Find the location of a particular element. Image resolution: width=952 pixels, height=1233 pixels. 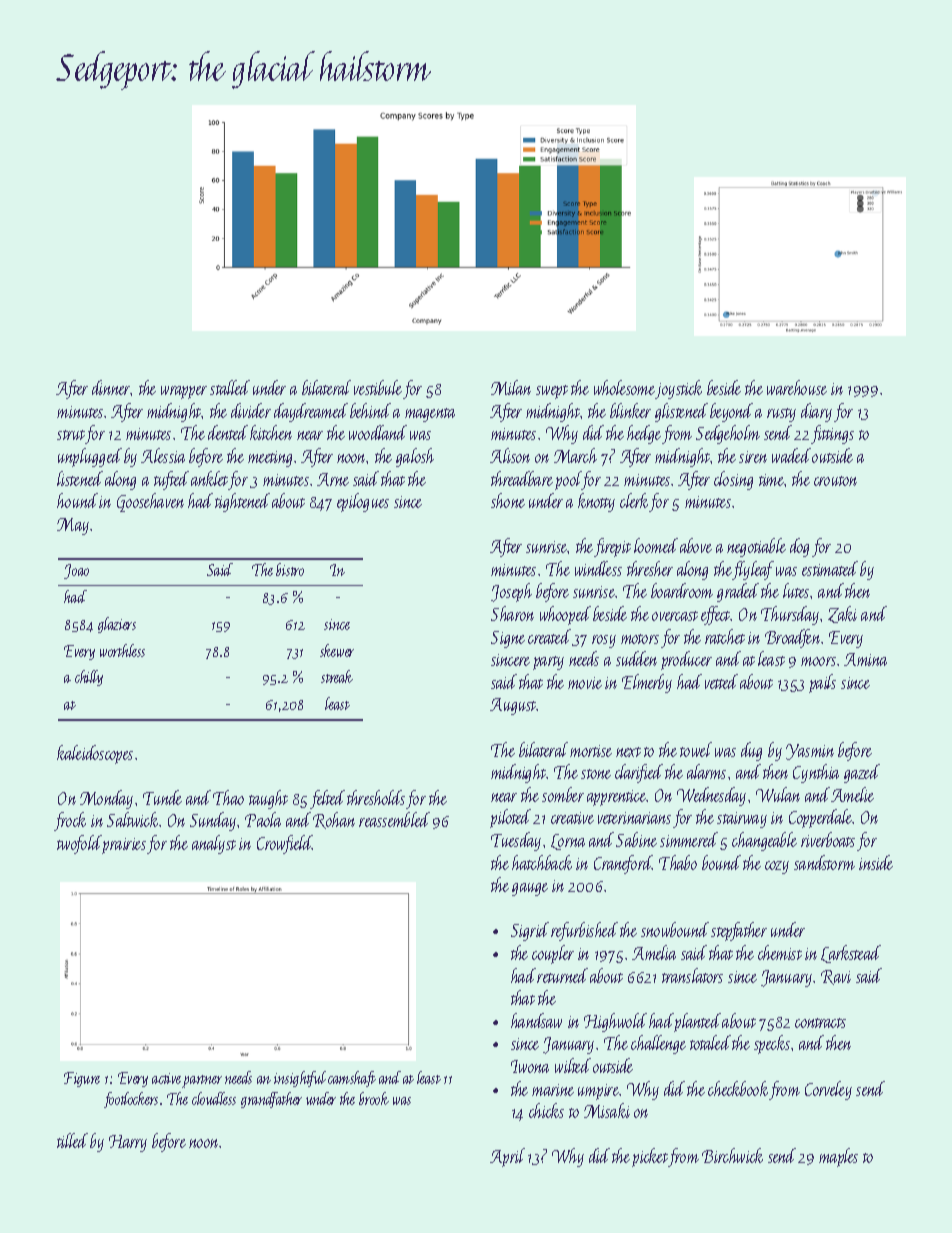

Signe is located at coordinates (508, 639).
